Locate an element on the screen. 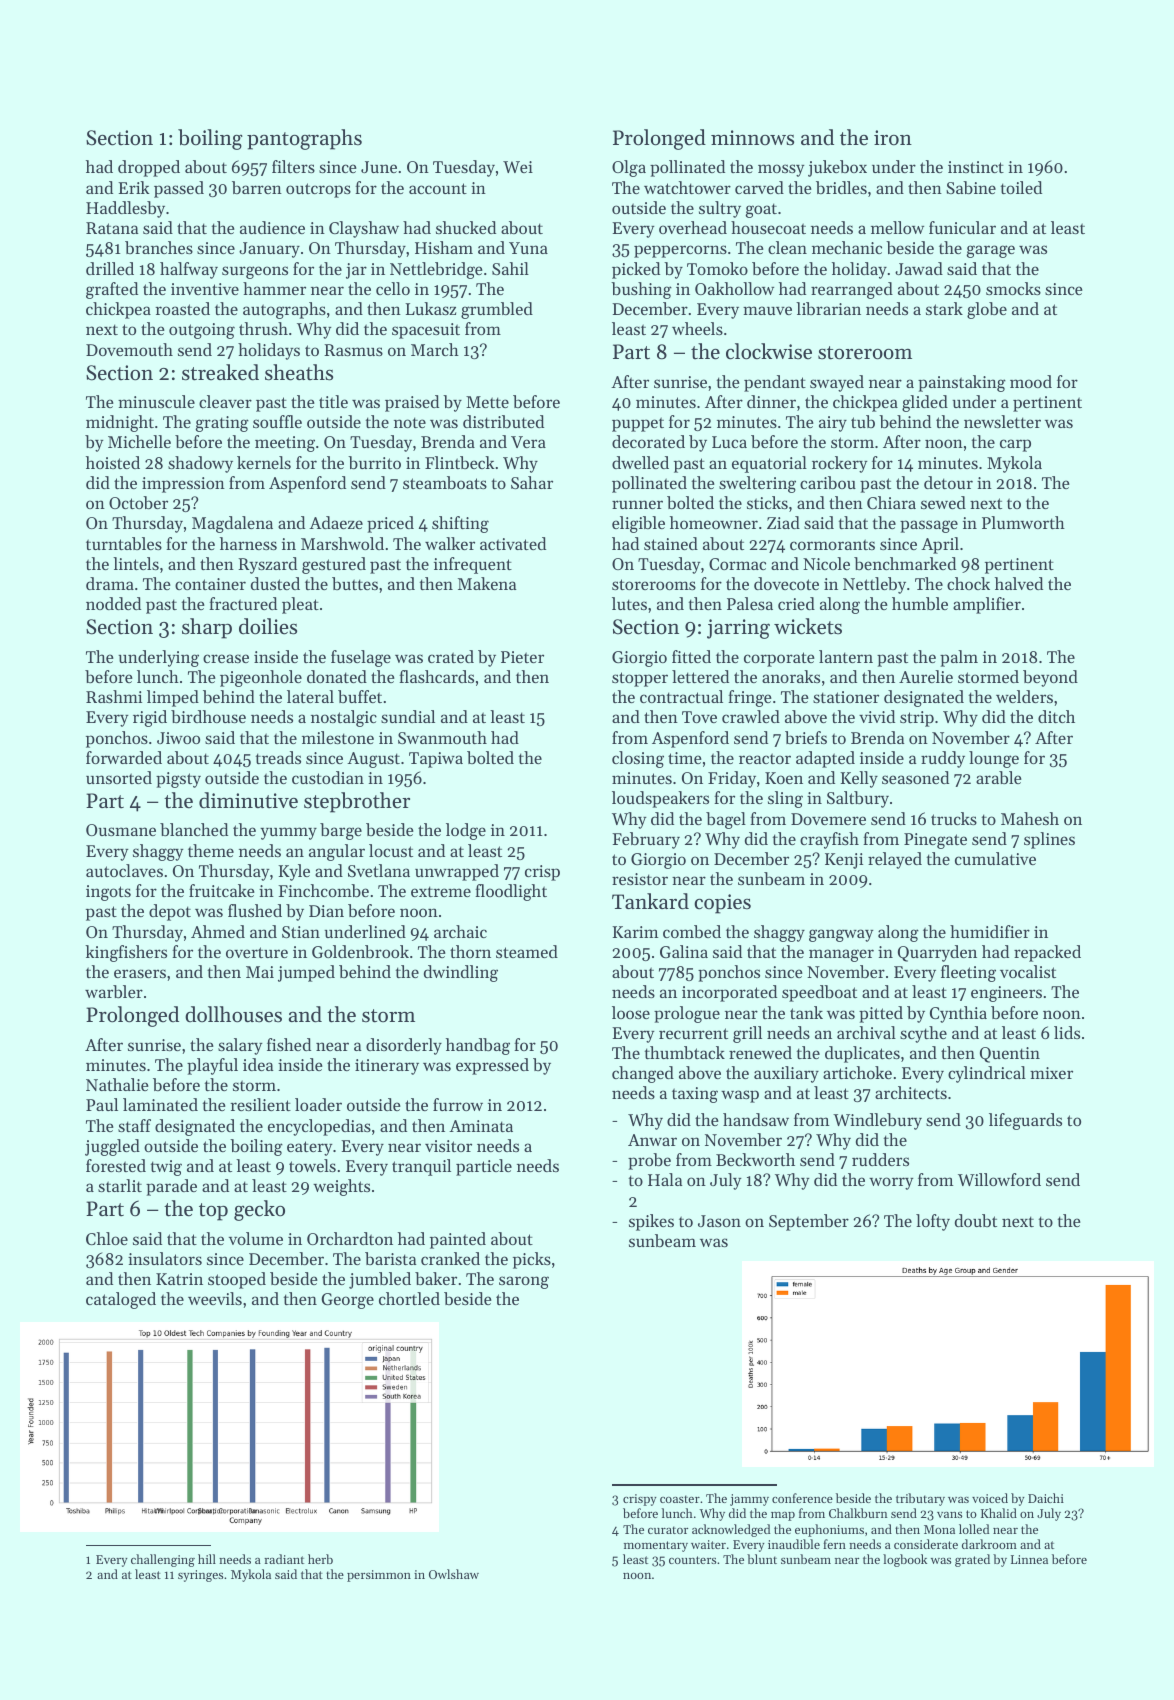 Image resolution: width=1174 pixels, height=1700 pixels. Ousmane is located at coordinates (121, 830).
